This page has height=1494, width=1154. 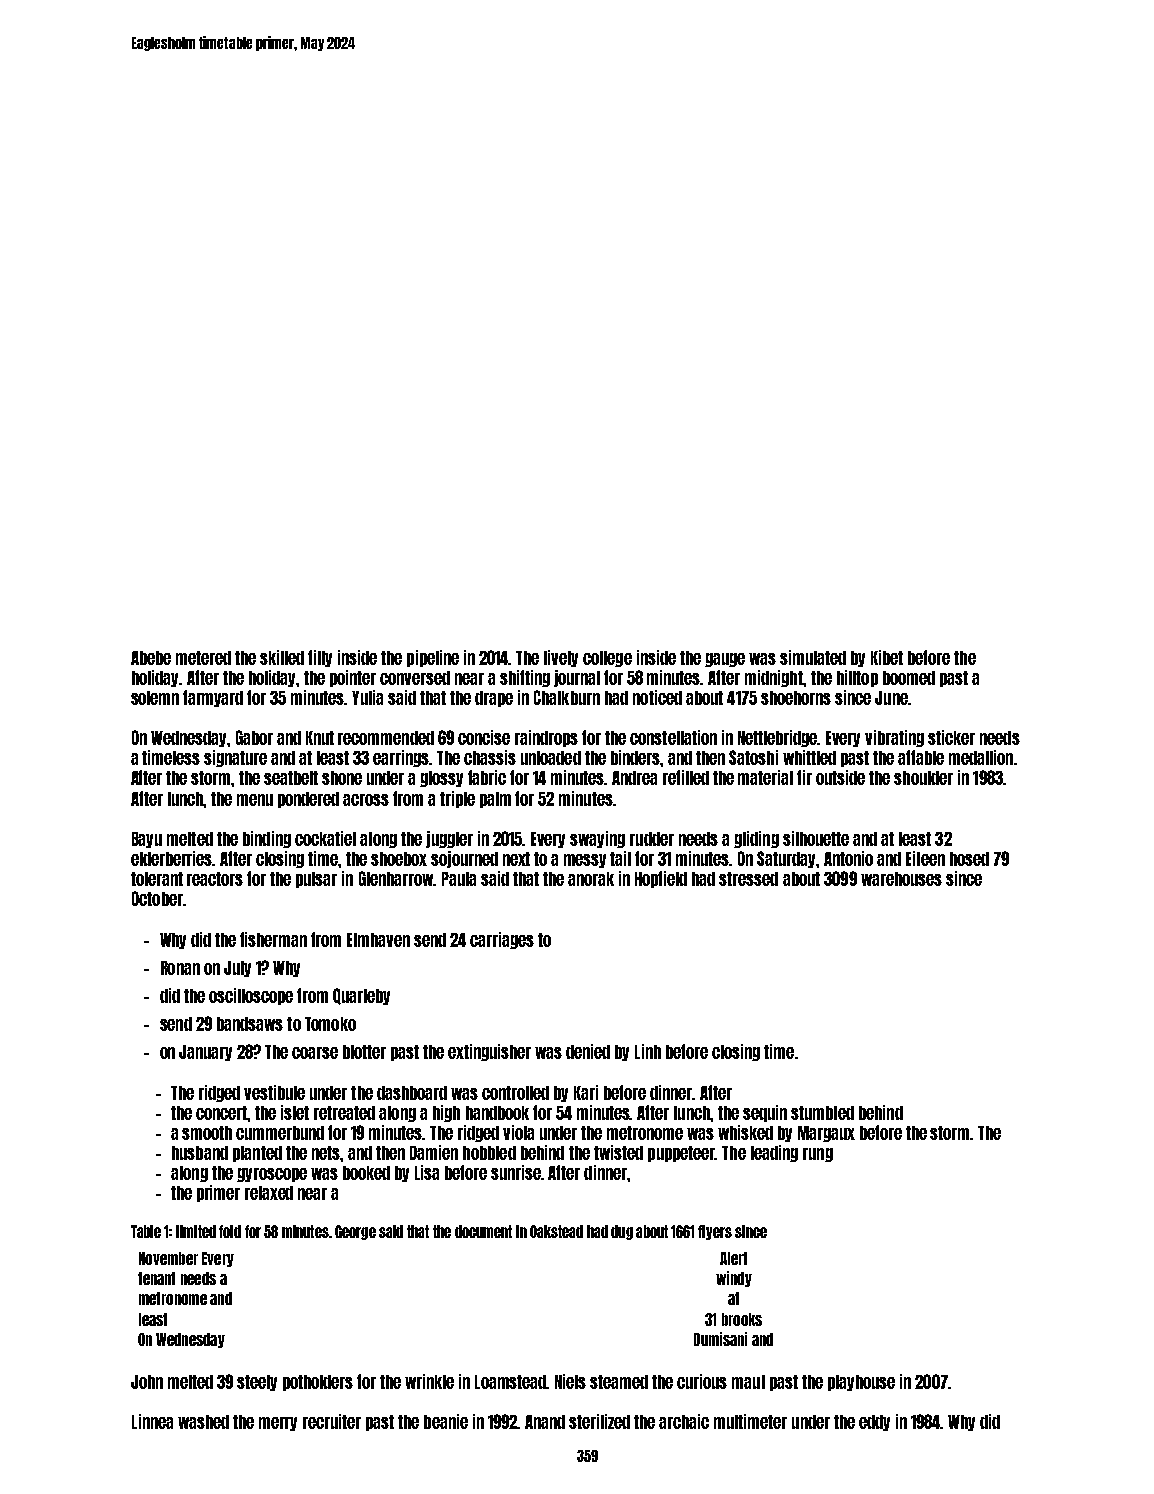 I want to click on simulated, so click(x=813, y=657).
